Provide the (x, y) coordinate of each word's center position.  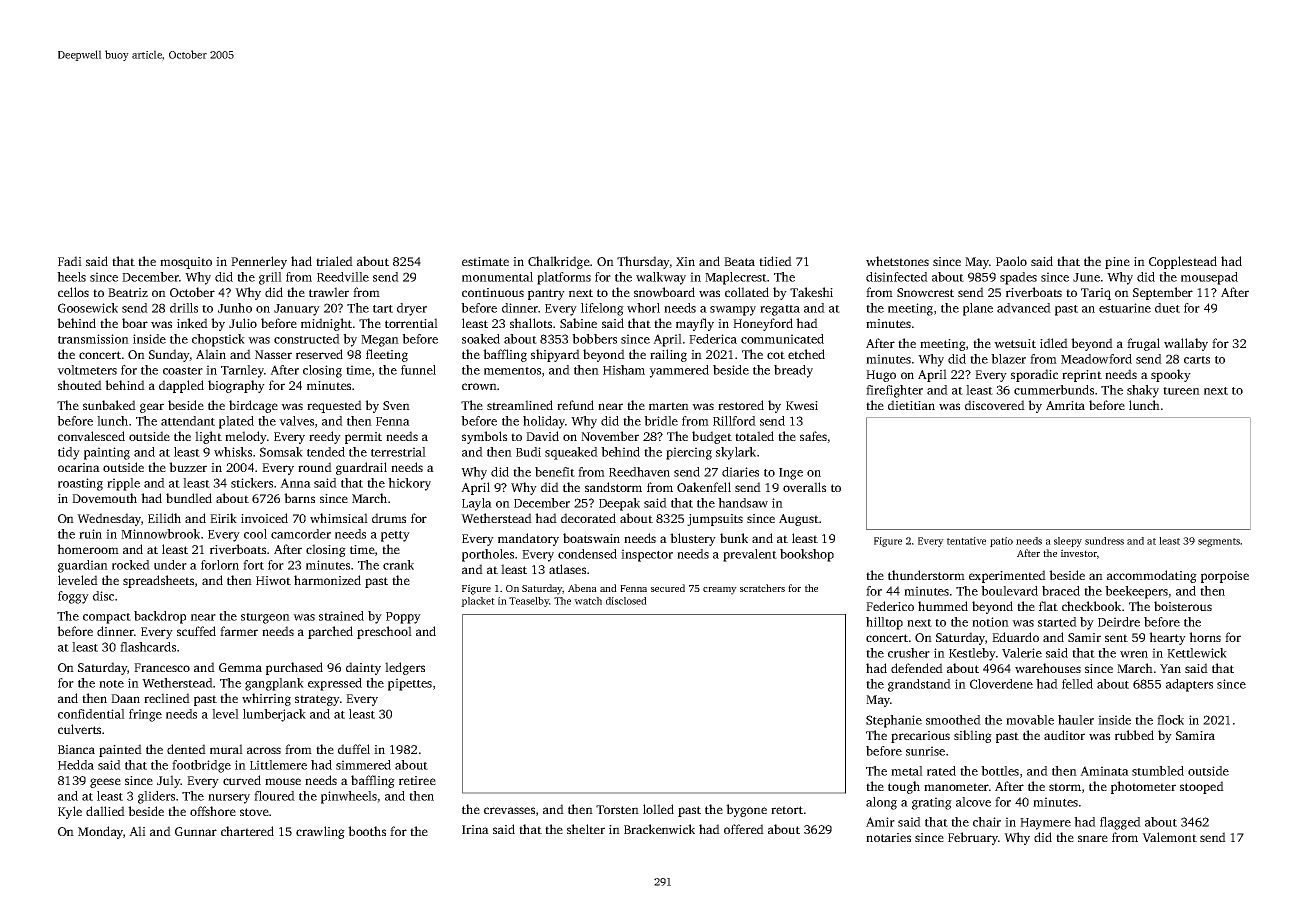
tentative (966, 541)
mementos (512, 371)
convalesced (91, 436)
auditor (1064, 735)
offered (744, 829)
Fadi (70, 261)
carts (1197, 360)
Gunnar (196, 831)
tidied (775, 261)
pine (1117, 263)
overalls (804, 487)
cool (255, 534)
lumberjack (274, 715)
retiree (417, 780)
